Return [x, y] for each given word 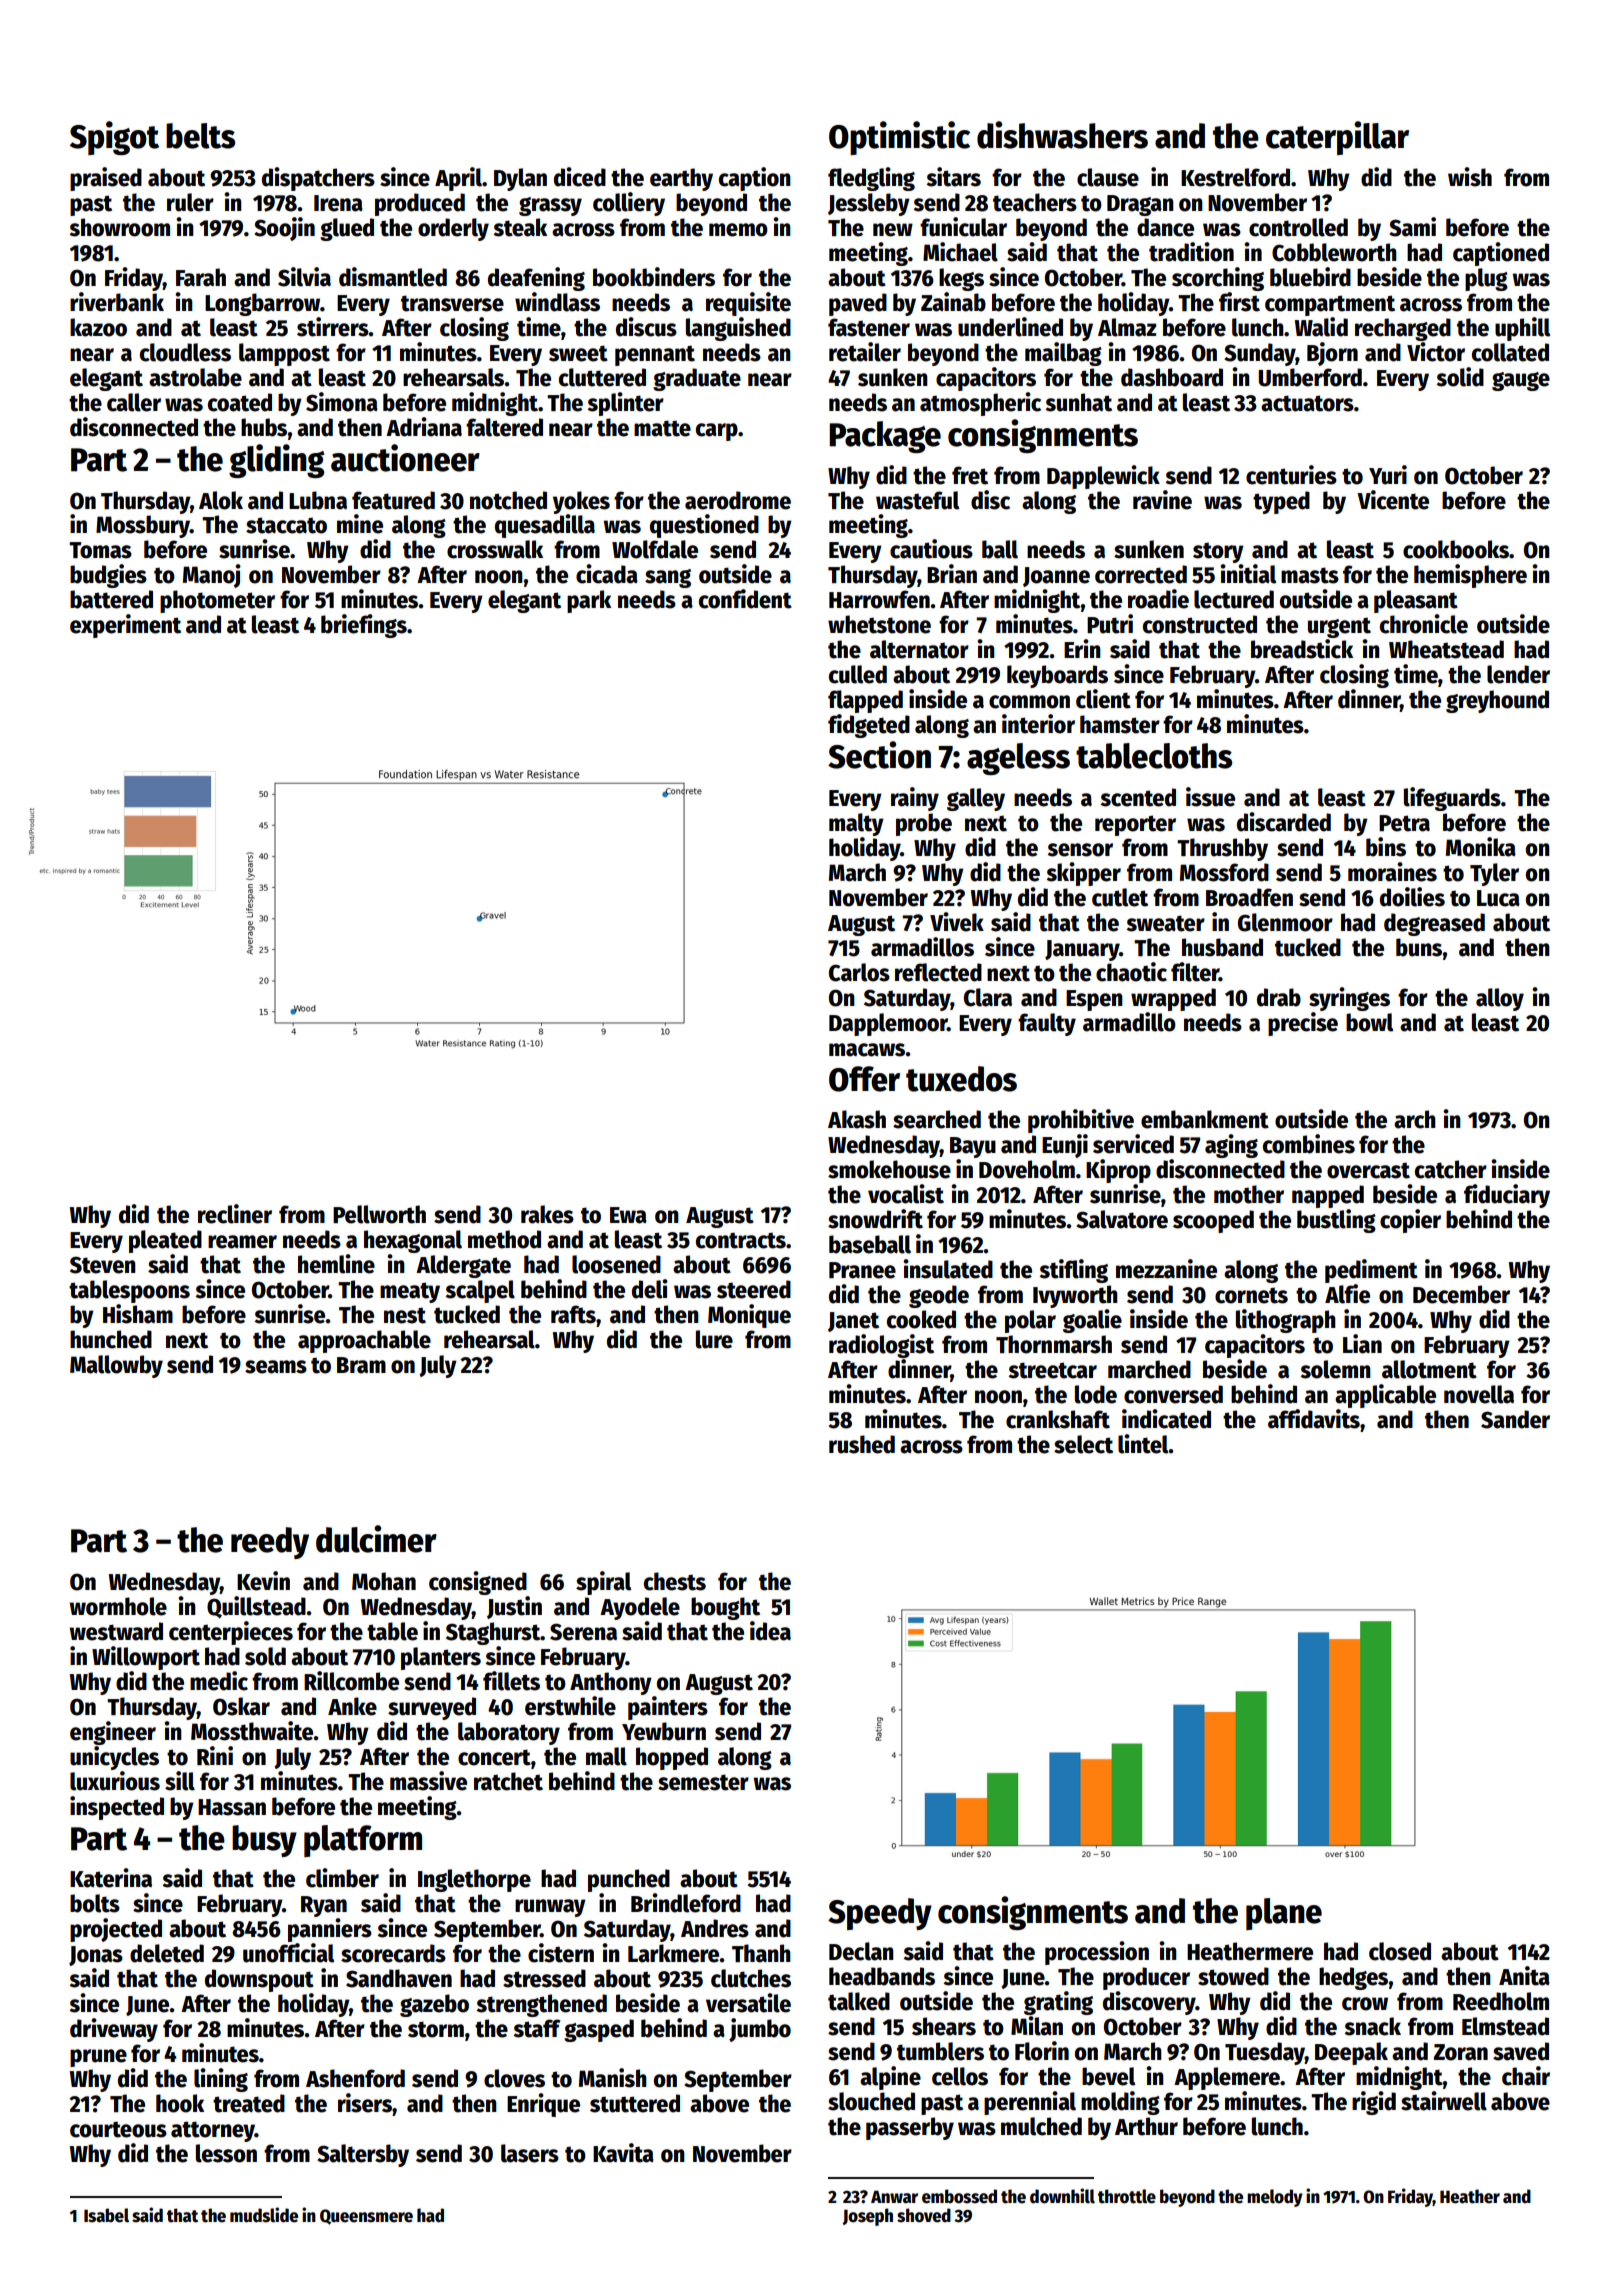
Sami [1412, 227]
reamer [242, 1242]
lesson [226, 2153]
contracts [741, 1240]
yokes [581, 502]
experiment [125, 626]
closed [1400, 1951]
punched [629, 1880]
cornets [1251, 1295]
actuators [1307, 403]
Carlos [859, 972]
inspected [117, 1808]
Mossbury [143, 526]
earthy [681, 179]
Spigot [114, 138]
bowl [1369, 1022]
